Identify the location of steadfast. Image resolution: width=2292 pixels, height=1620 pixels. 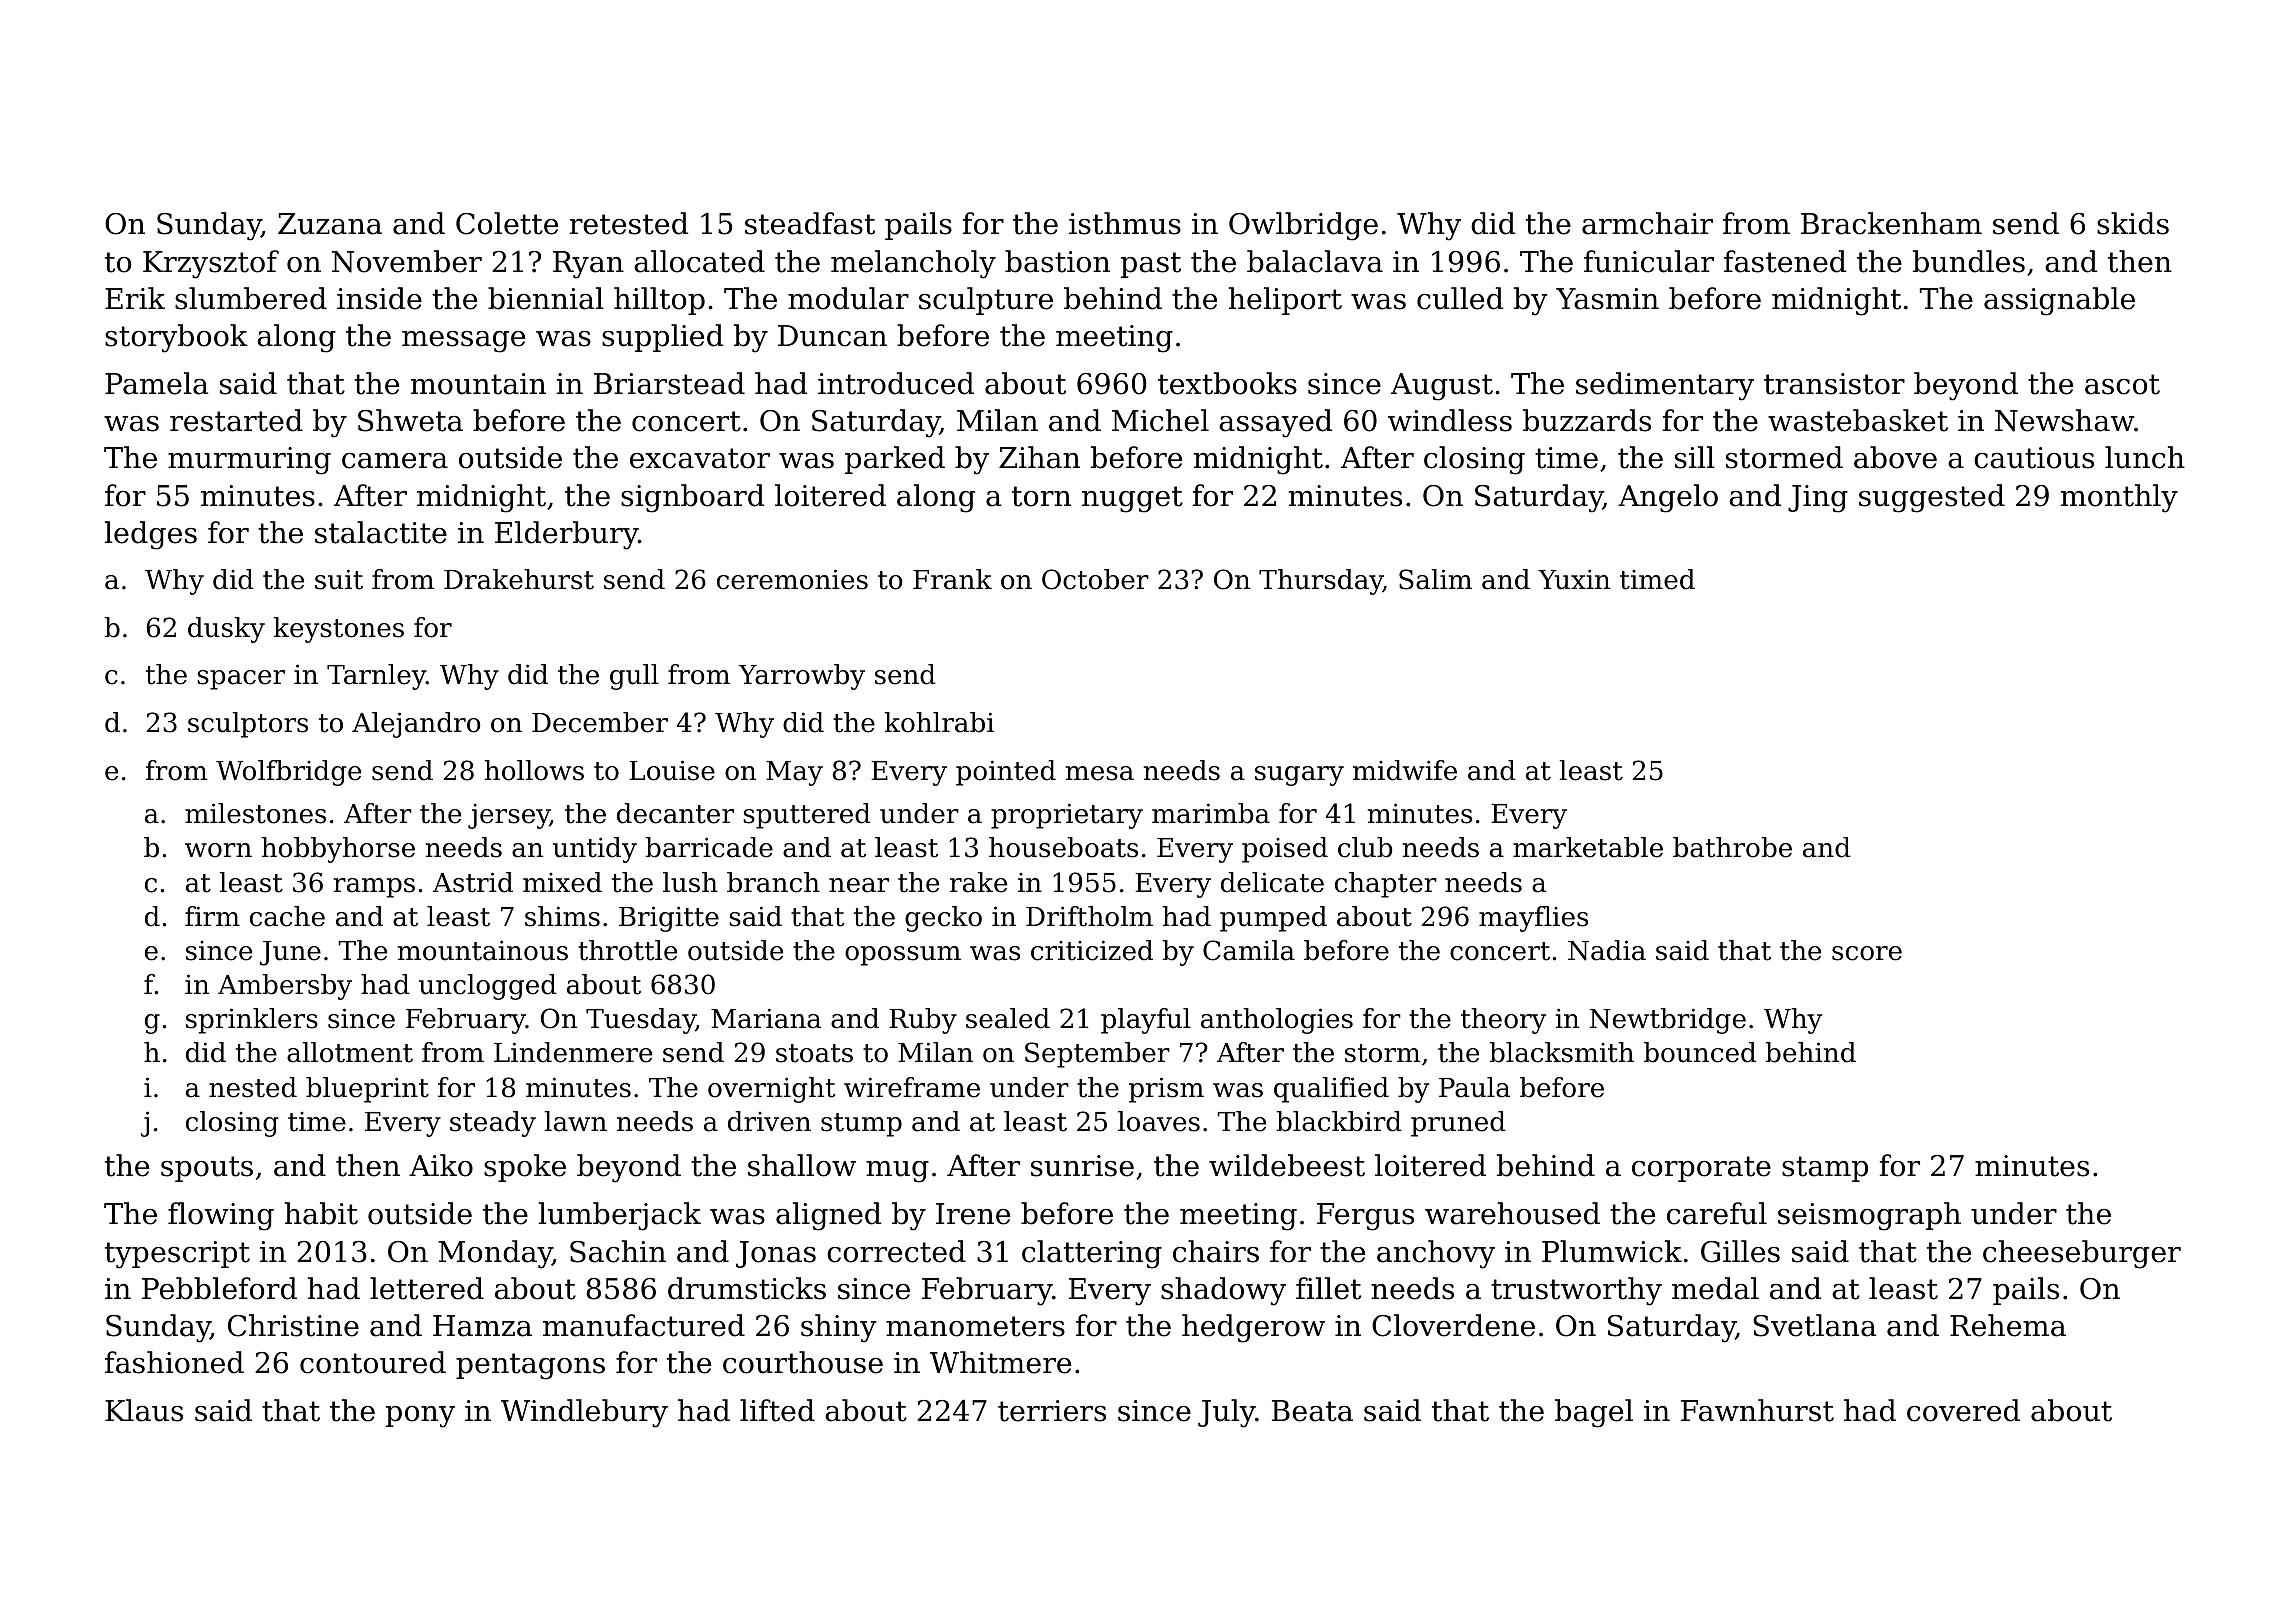
(810, 223).
